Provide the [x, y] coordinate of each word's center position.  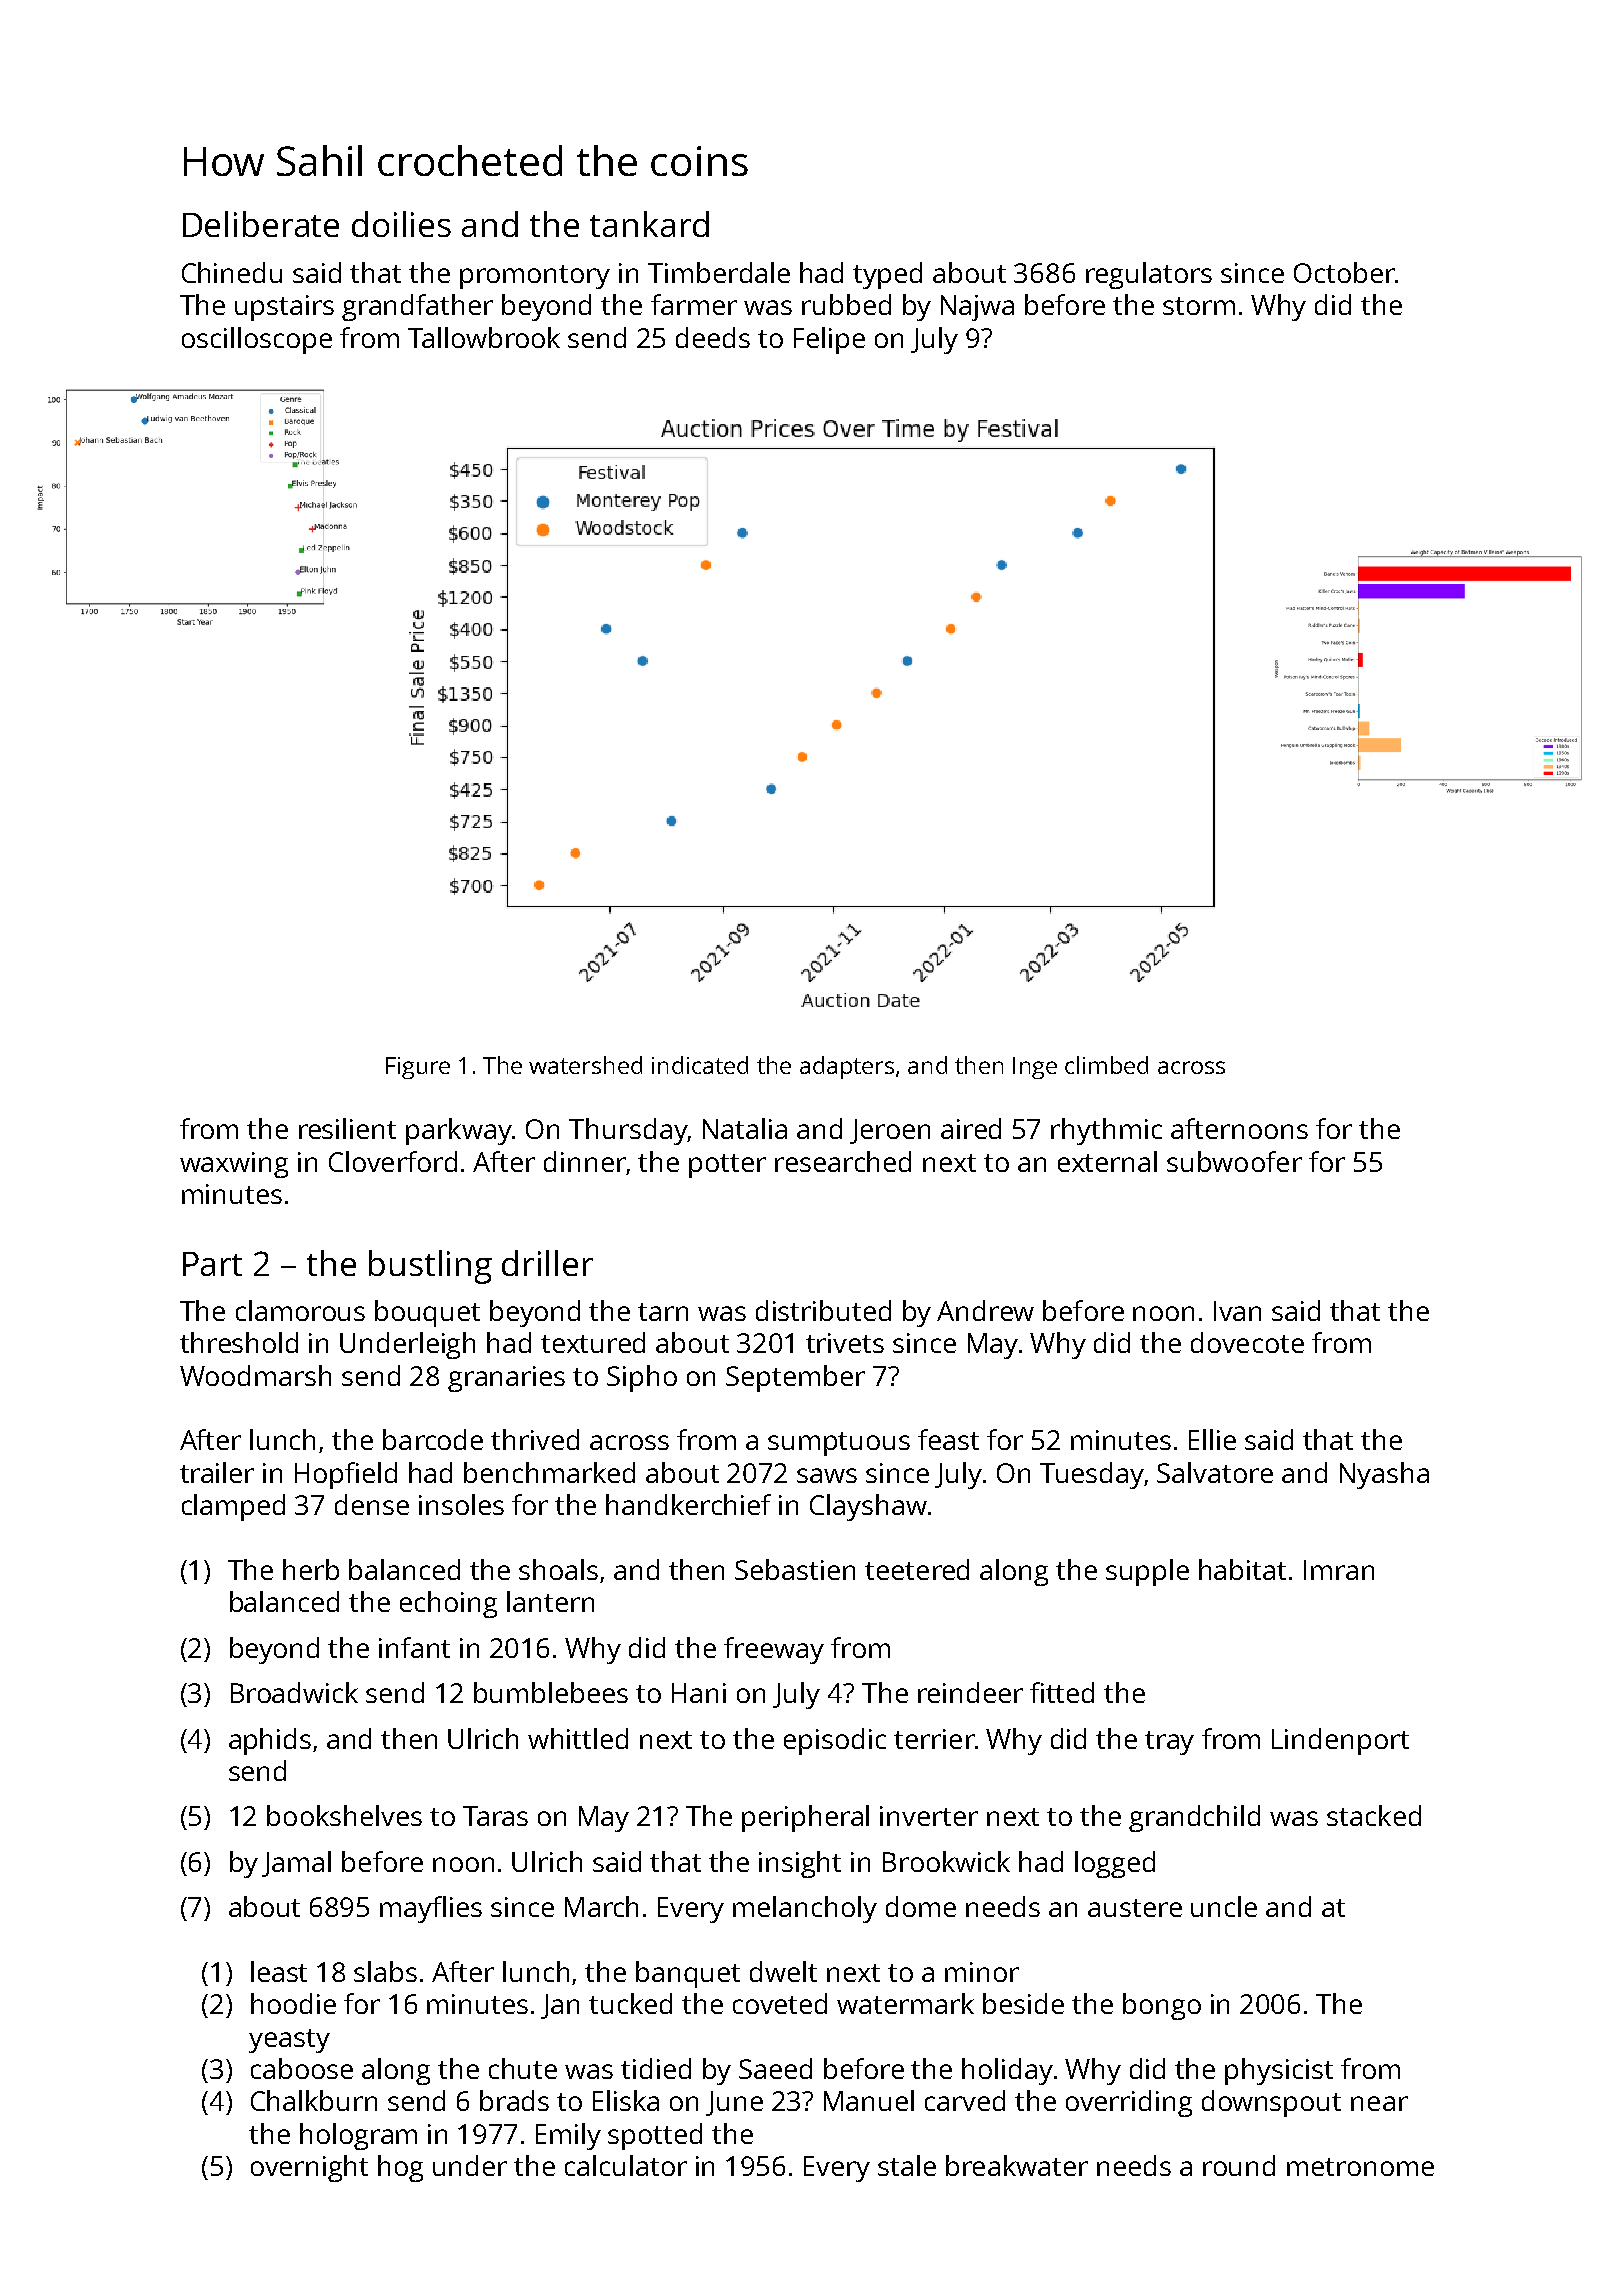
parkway [459, 1131]
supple [1147, 1572]
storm [1199, 306]
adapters [847, 1067]
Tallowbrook [484, 337]
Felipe [829, 340]
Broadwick [294, 1692]
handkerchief [688, 1504]
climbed [1106, 1065]
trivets [845, 1343]
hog [400, 2168]
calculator [626, 2165]
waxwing [234, 1165]
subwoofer [1234, 1161]
